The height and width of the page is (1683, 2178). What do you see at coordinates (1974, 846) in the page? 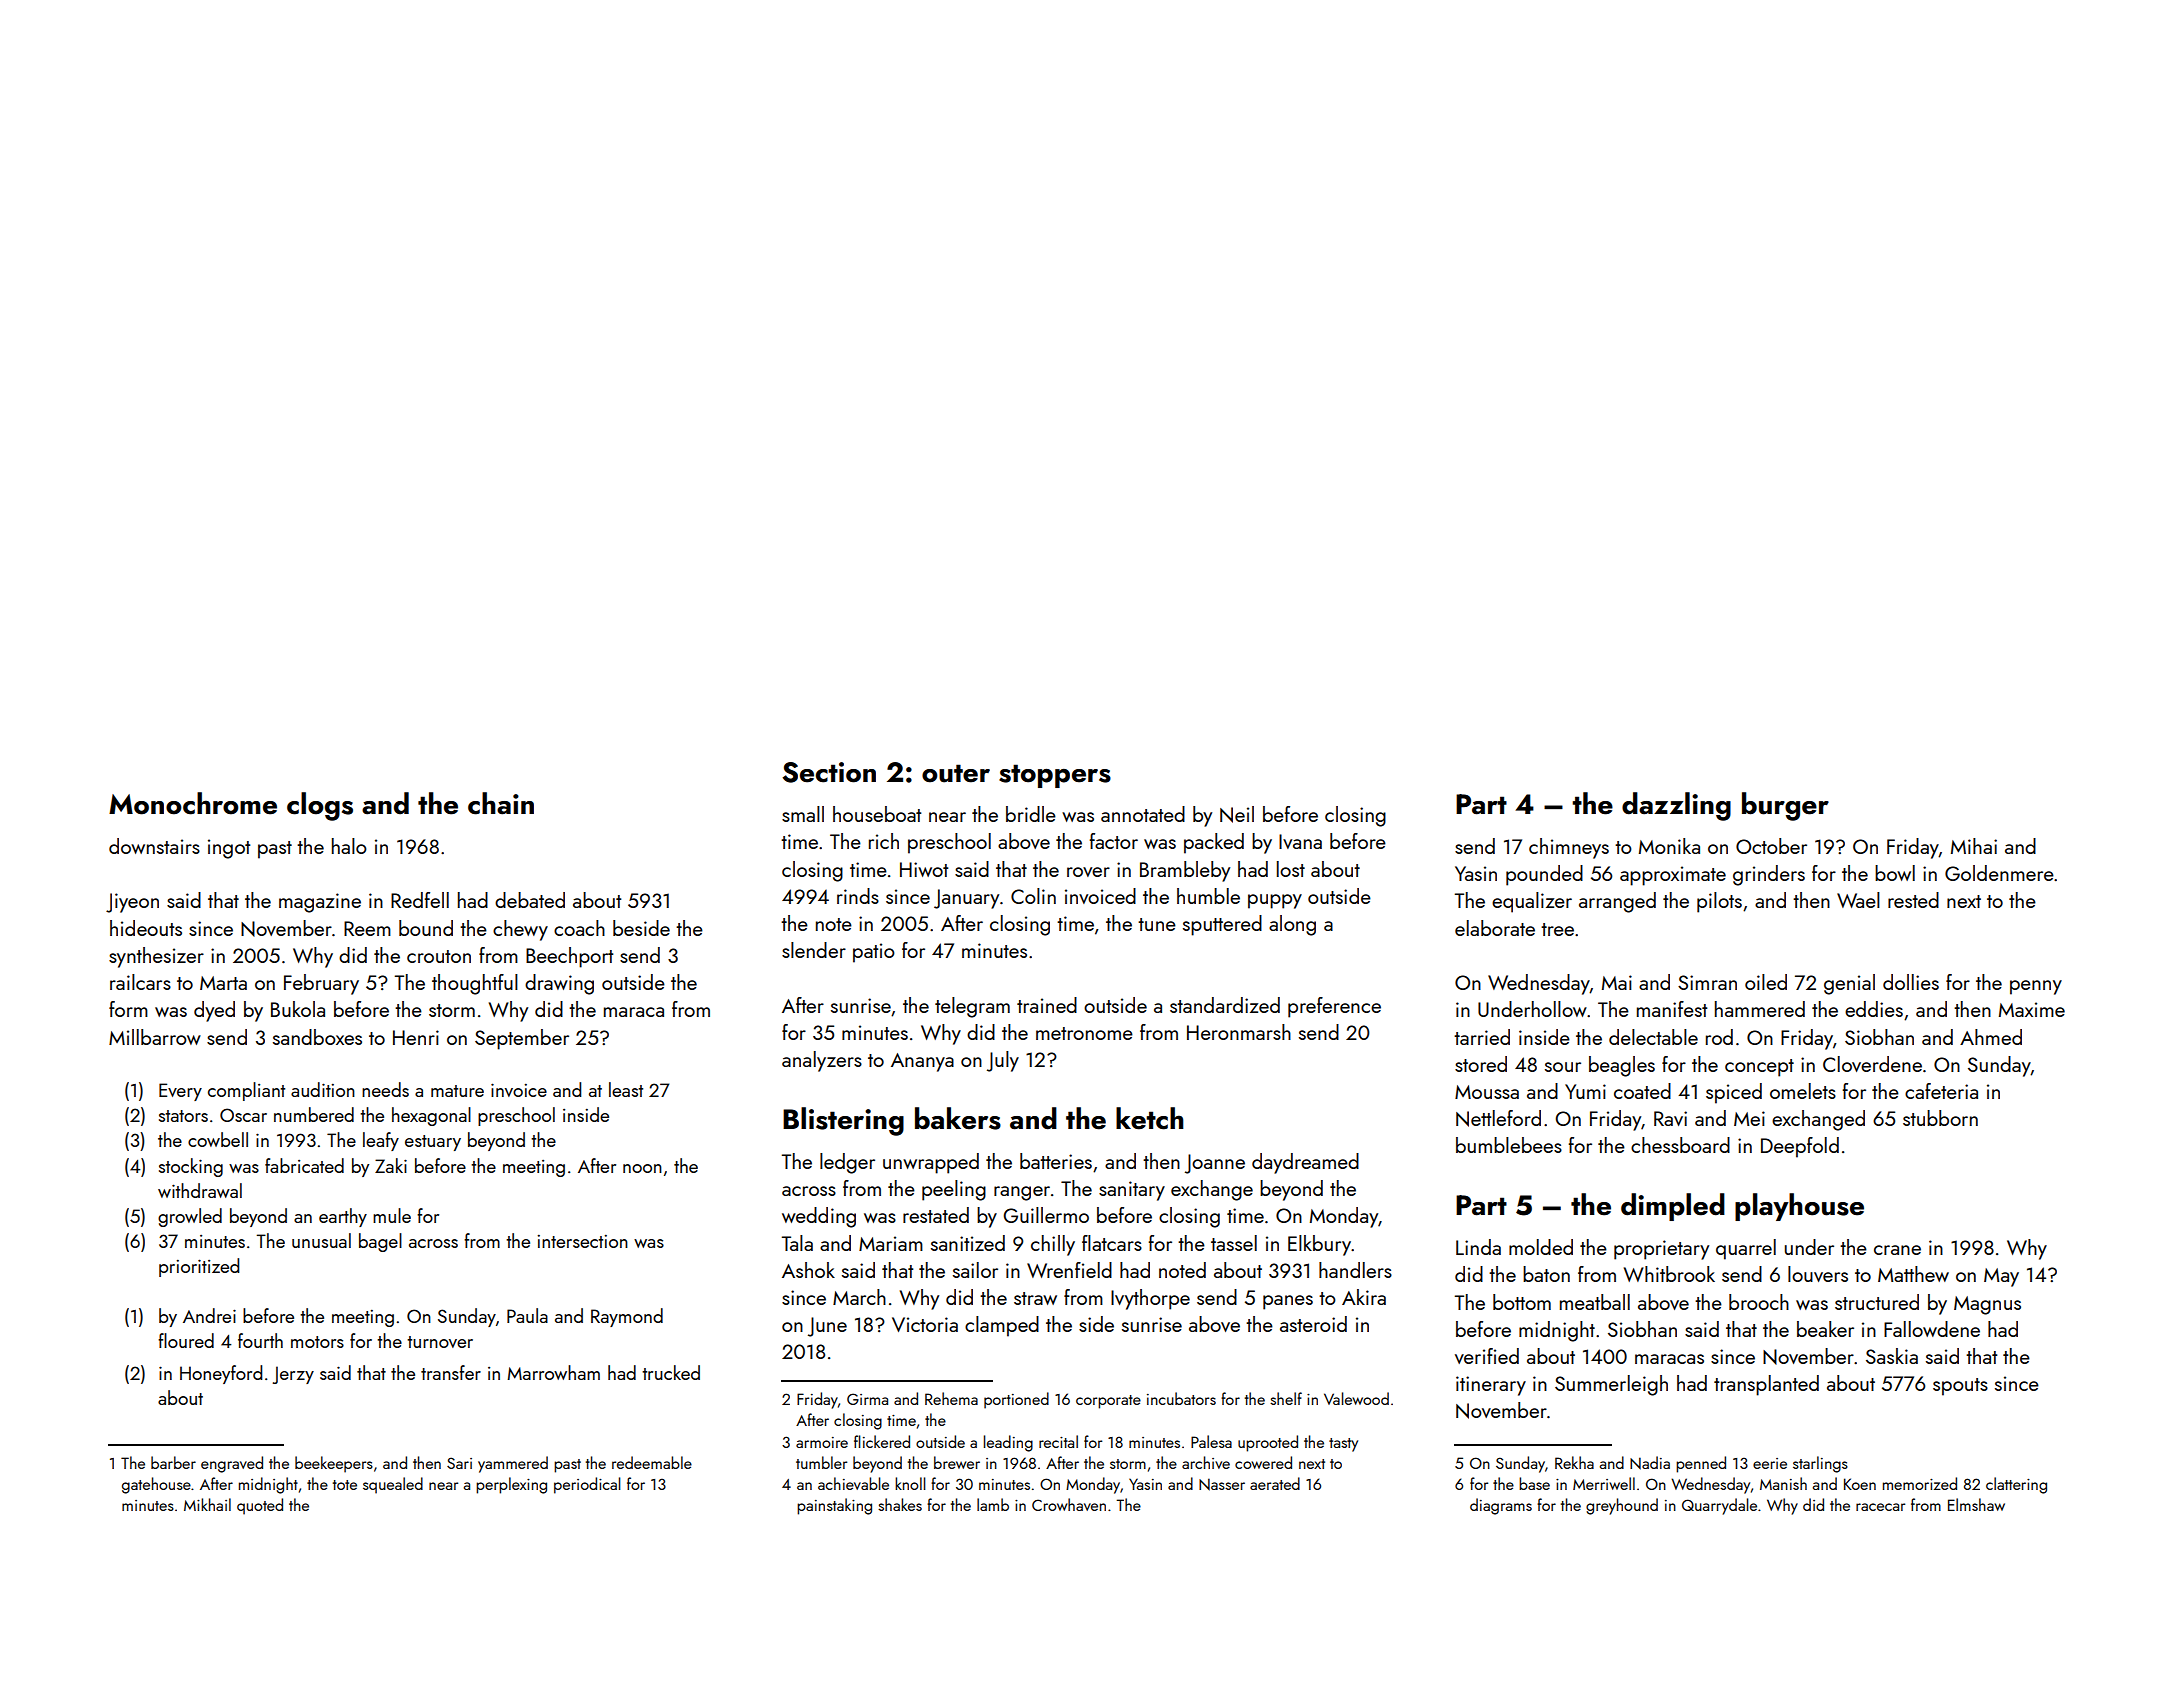
I see `Mihai` at bounding box center [1974, 846].
